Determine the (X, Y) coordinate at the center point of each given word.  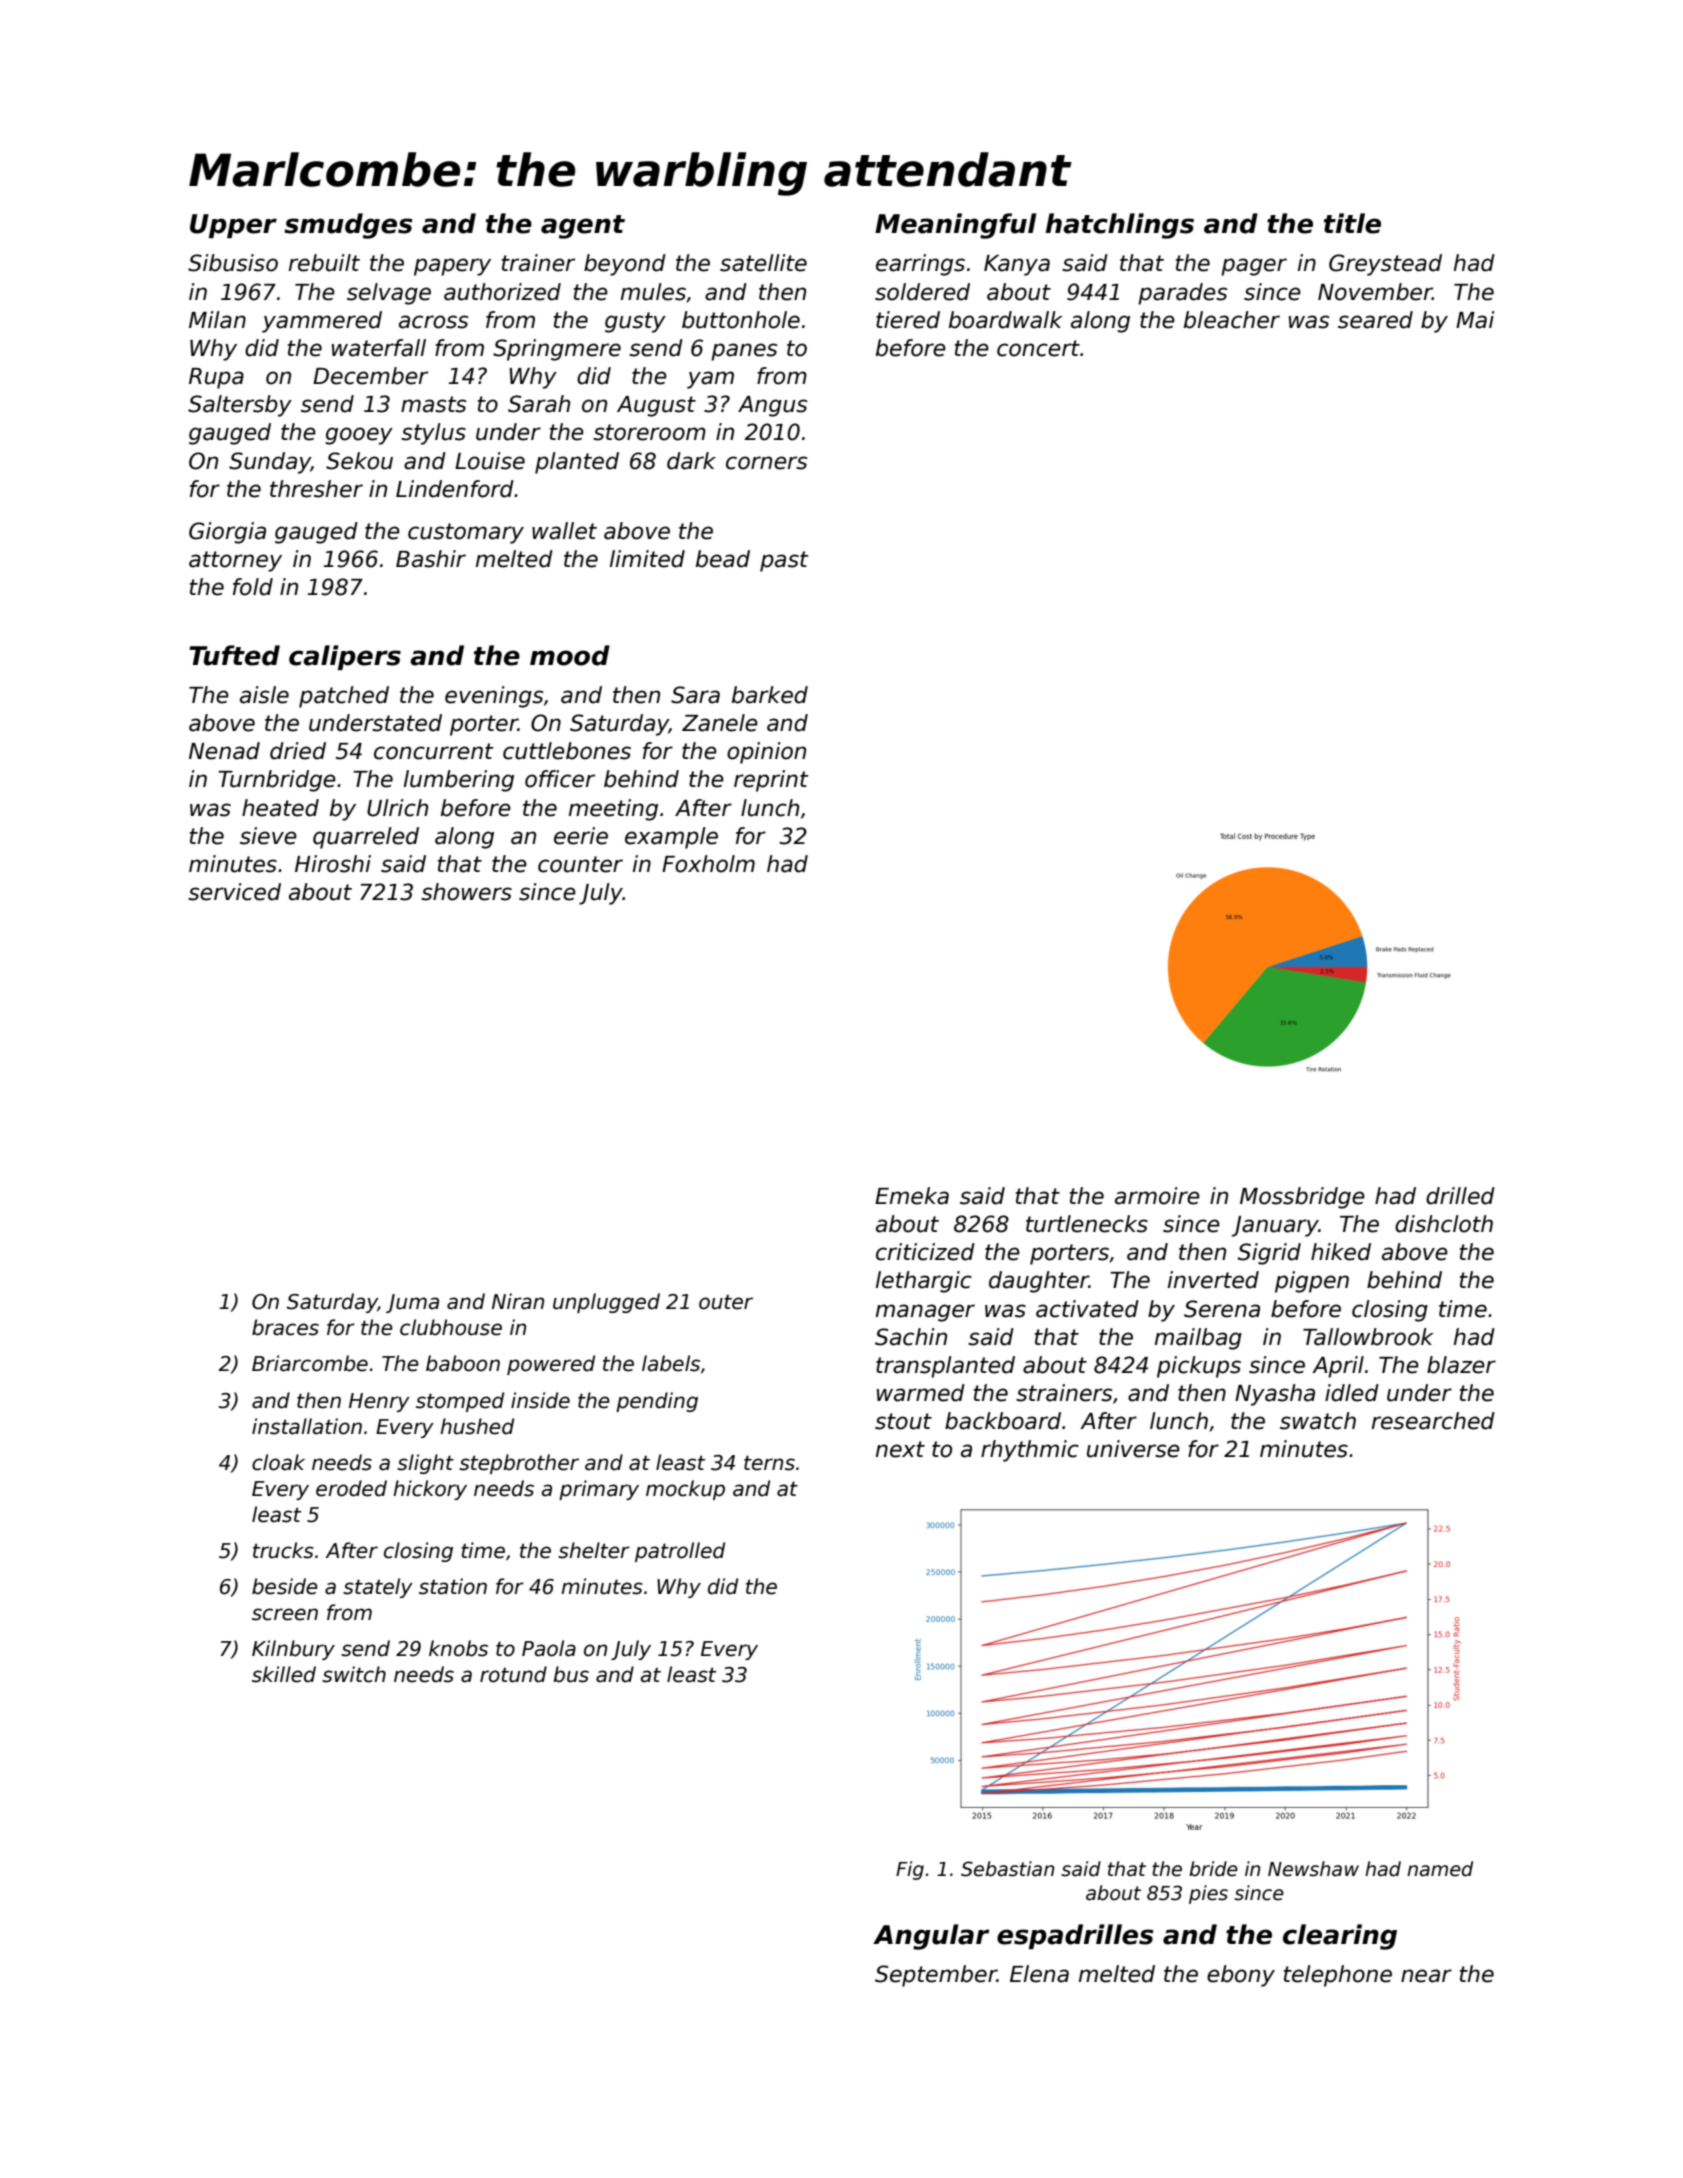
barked (770, 695)
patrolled (680, 1552)
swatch (1318, 1421)
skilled (284, 1674)
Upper (233, 226)
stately (378, 1588)
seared (1375, 320)
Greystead (1385, 265)
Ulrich (397, 808)
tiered (908, 320)
